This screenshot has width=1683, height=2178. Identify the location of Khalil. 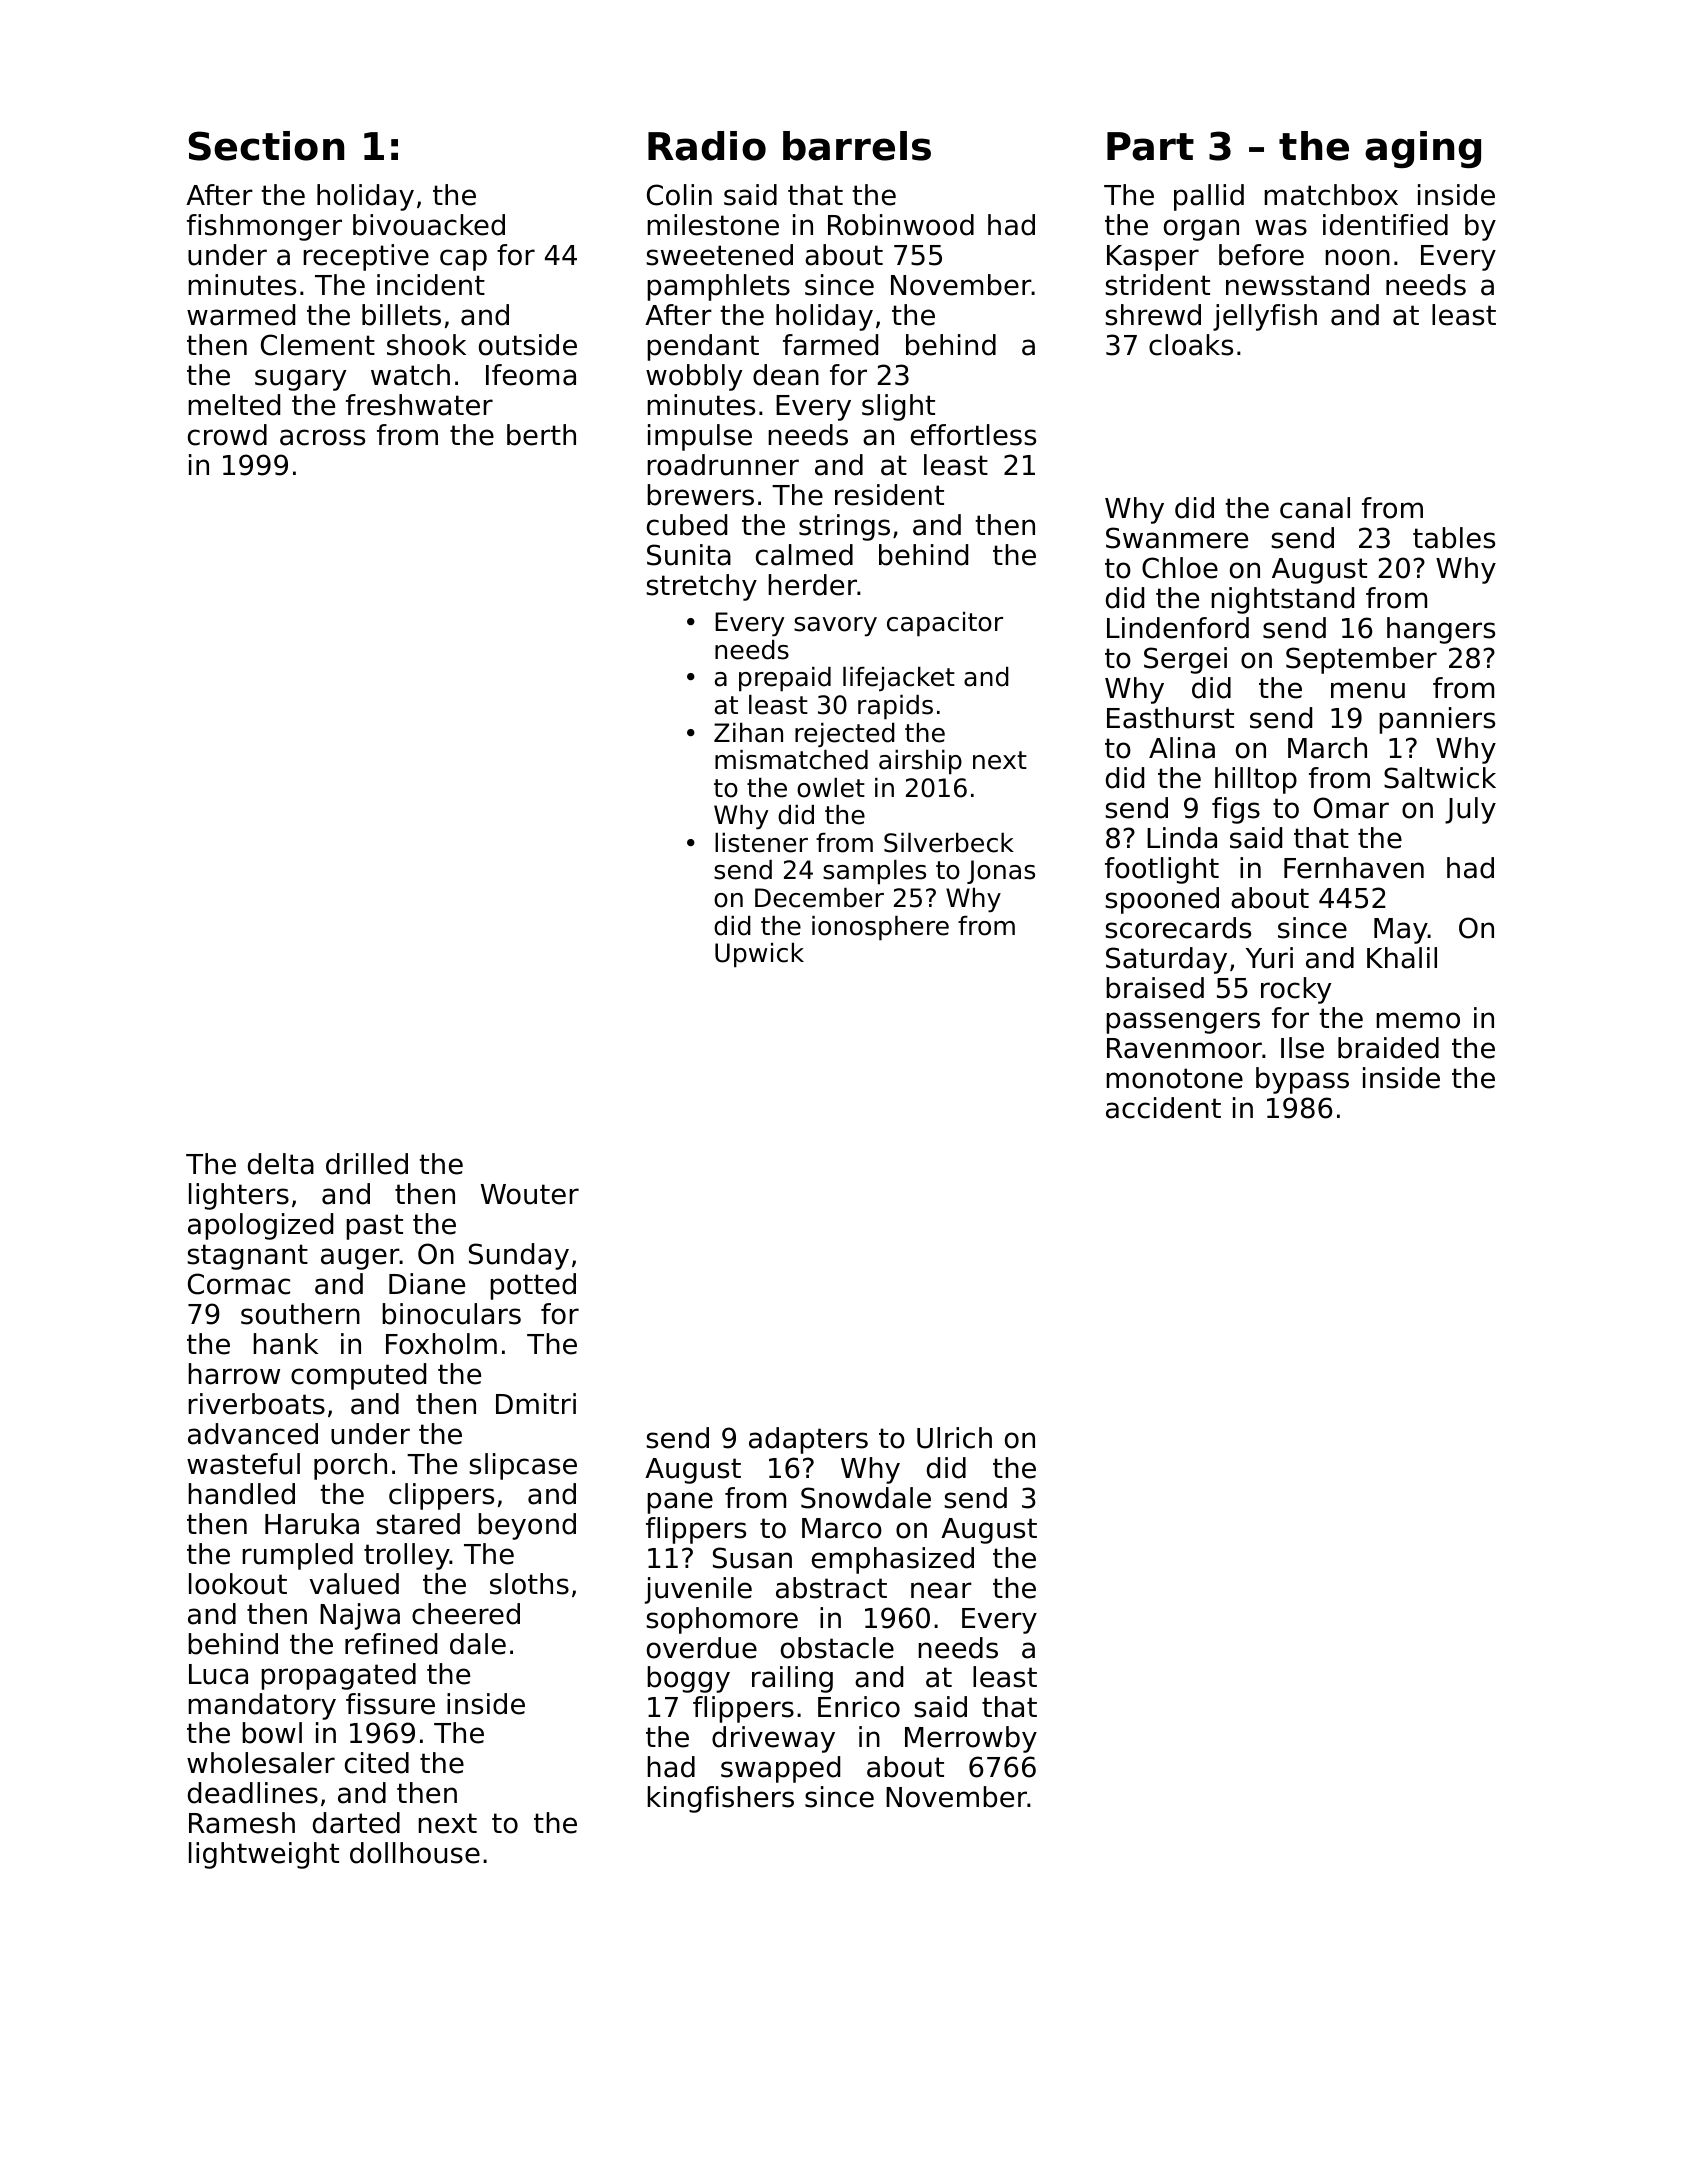
(1402, 958).
